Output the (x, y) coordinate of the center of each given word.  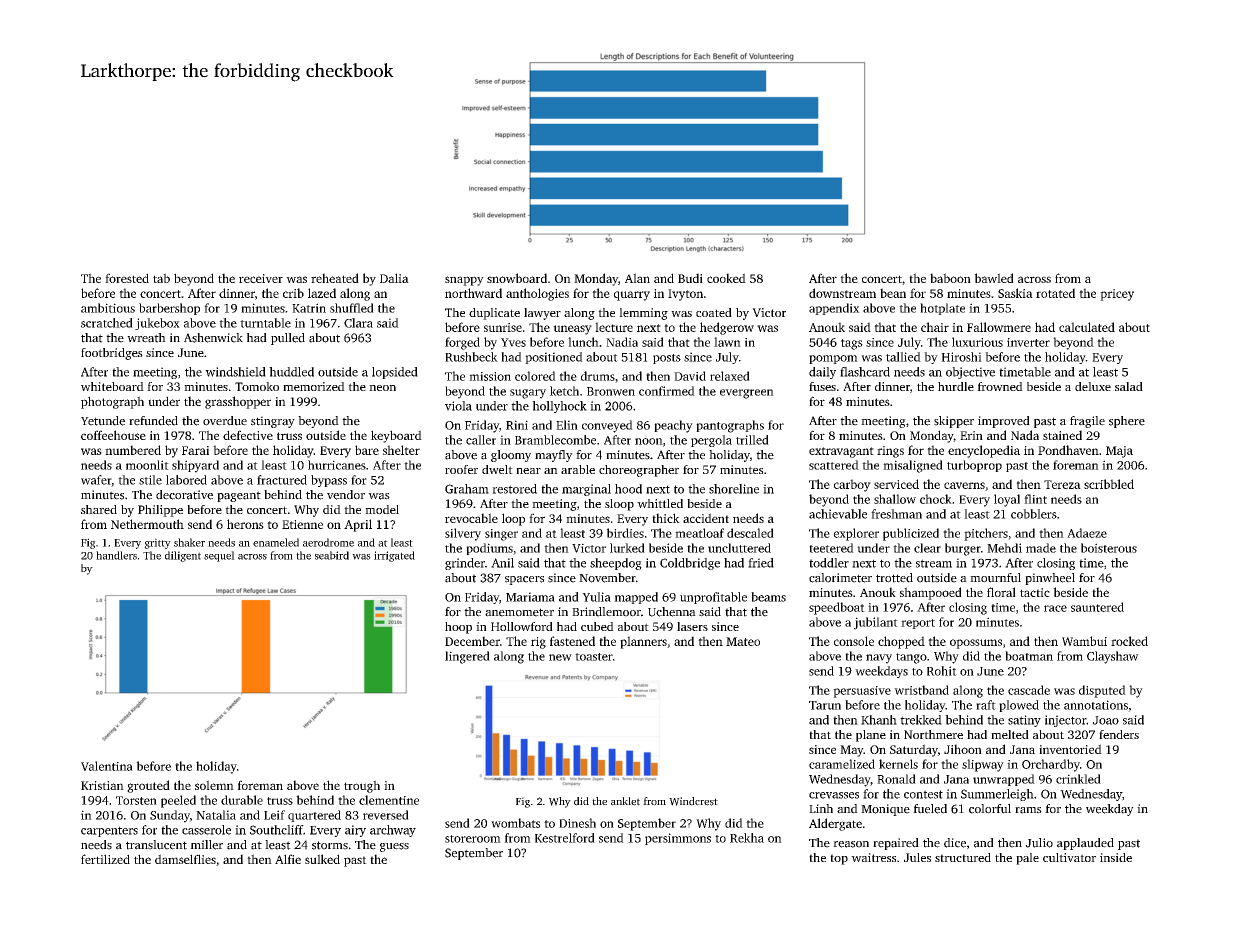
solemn (214, 785)
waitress (873, 857)
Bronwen (611, 391)
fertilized (105, 859)
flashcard (865, 372)
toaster (594, 657)
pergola (711, 441)
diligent (183, 556)
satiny (1024, 721)
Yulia (596, 597)
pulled (288, 339)
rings (890, 452)
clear (927, 548)
